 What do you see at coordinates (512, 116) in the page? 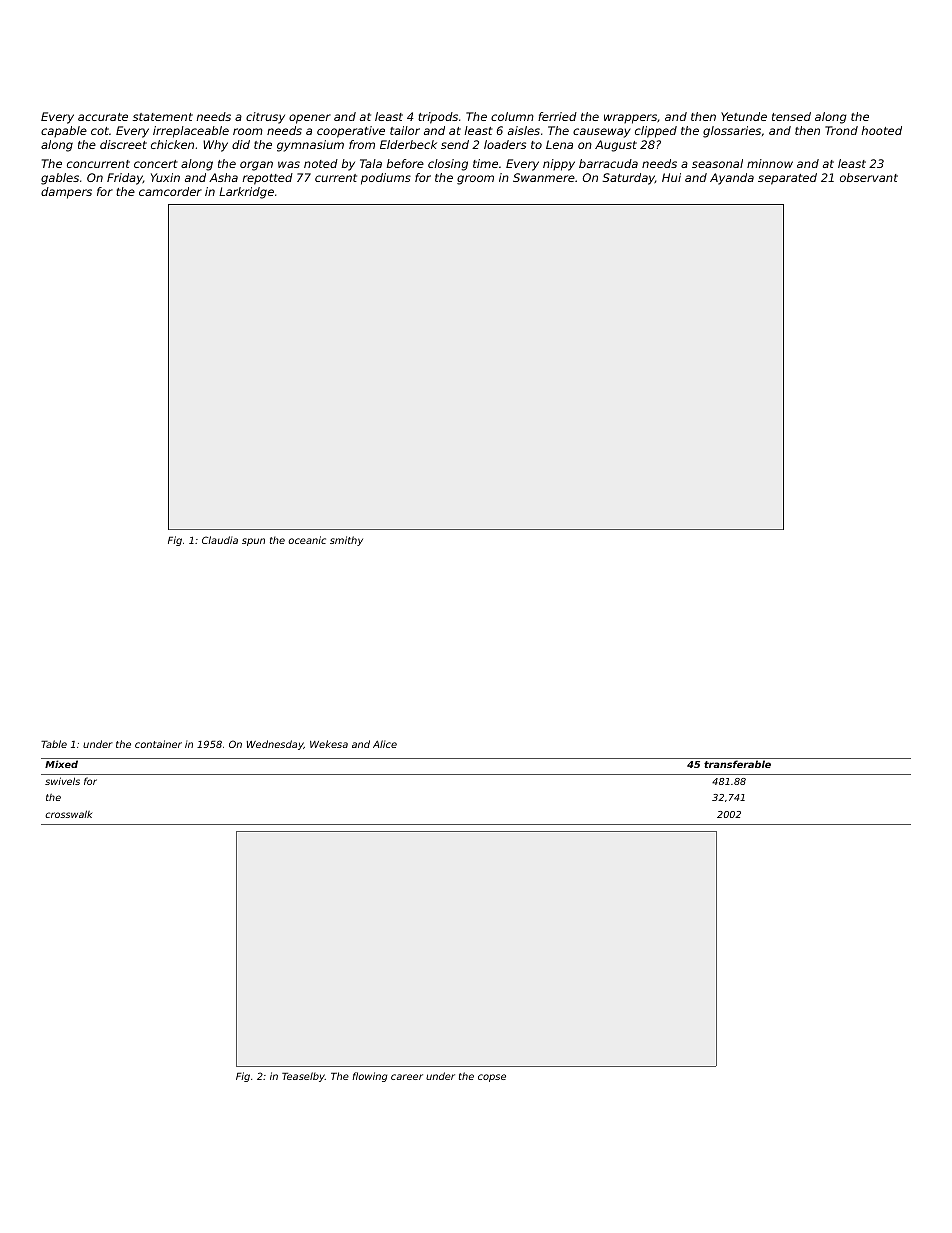
I see `column` at bounding box center [512, 116].
